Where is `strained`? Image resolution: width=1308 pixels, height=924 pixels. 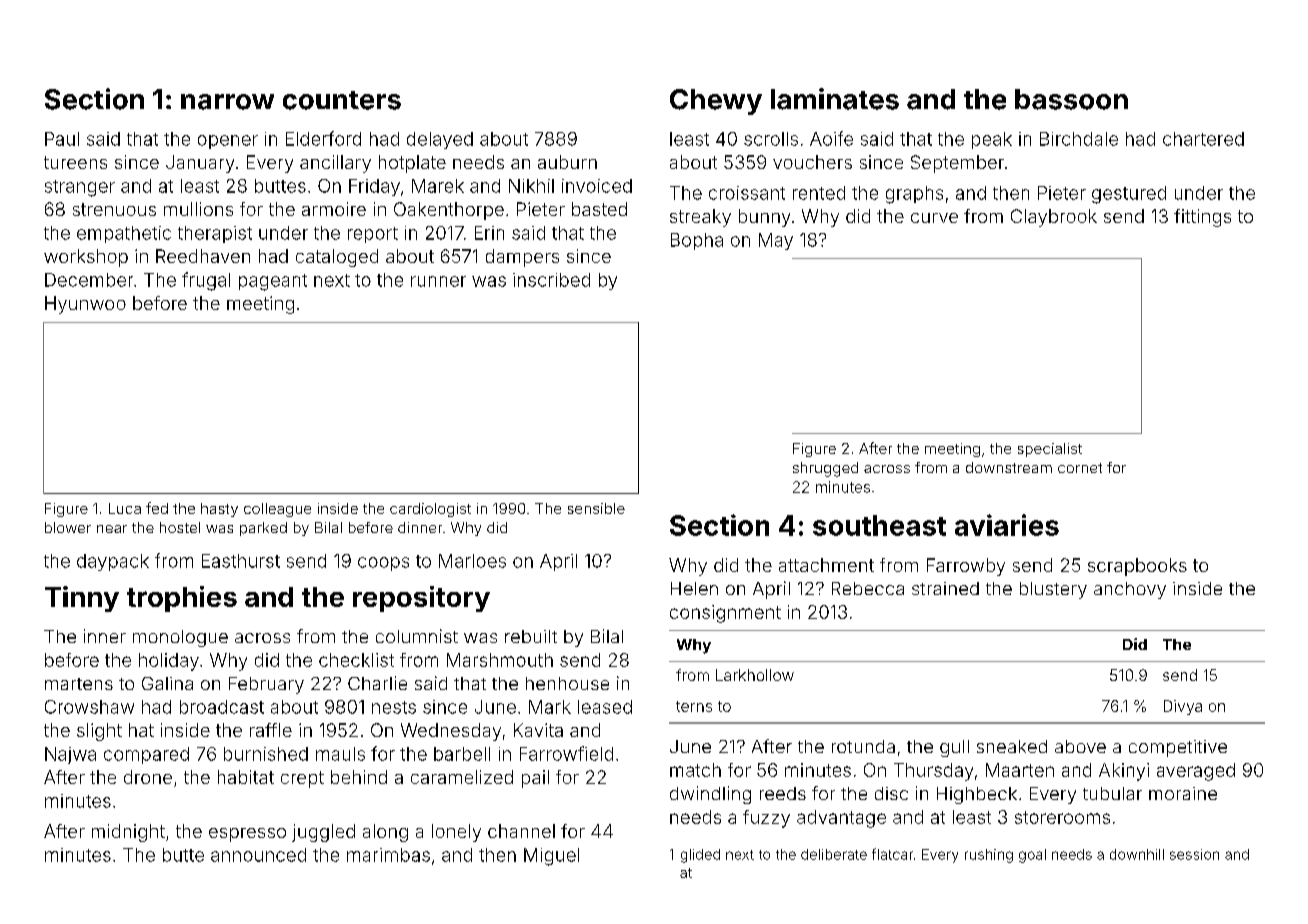
strained is located at coordinates (945, 588).
